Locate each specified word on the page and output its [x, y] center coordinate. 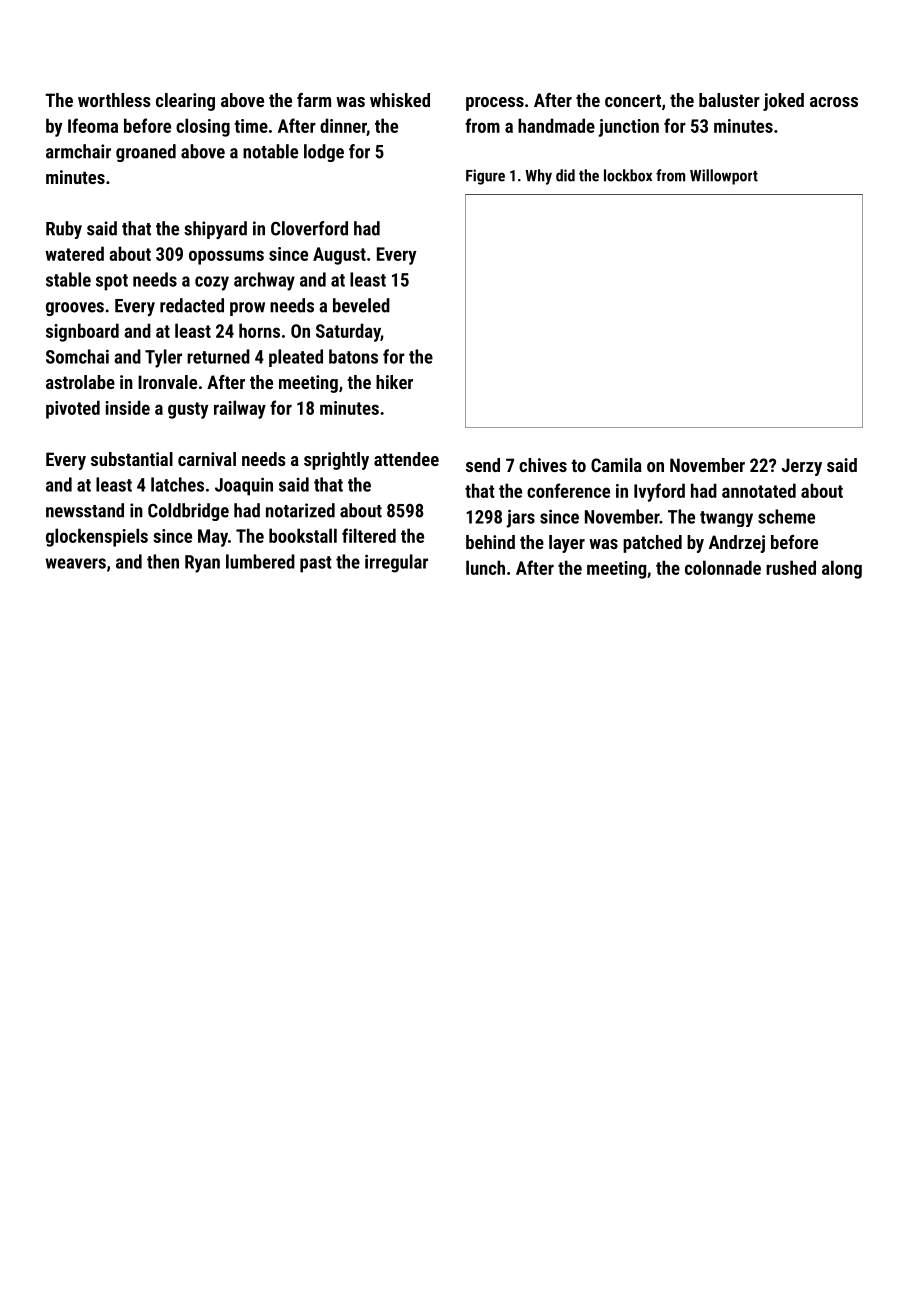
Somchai [77, 356]
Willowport [724, 177]
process [495, 104]
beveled [361, 305]
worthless [114, 100]
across [834, 102]
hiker [394, 382]
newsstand [85, 510]
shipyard [215, 230]
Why [538, 177]
